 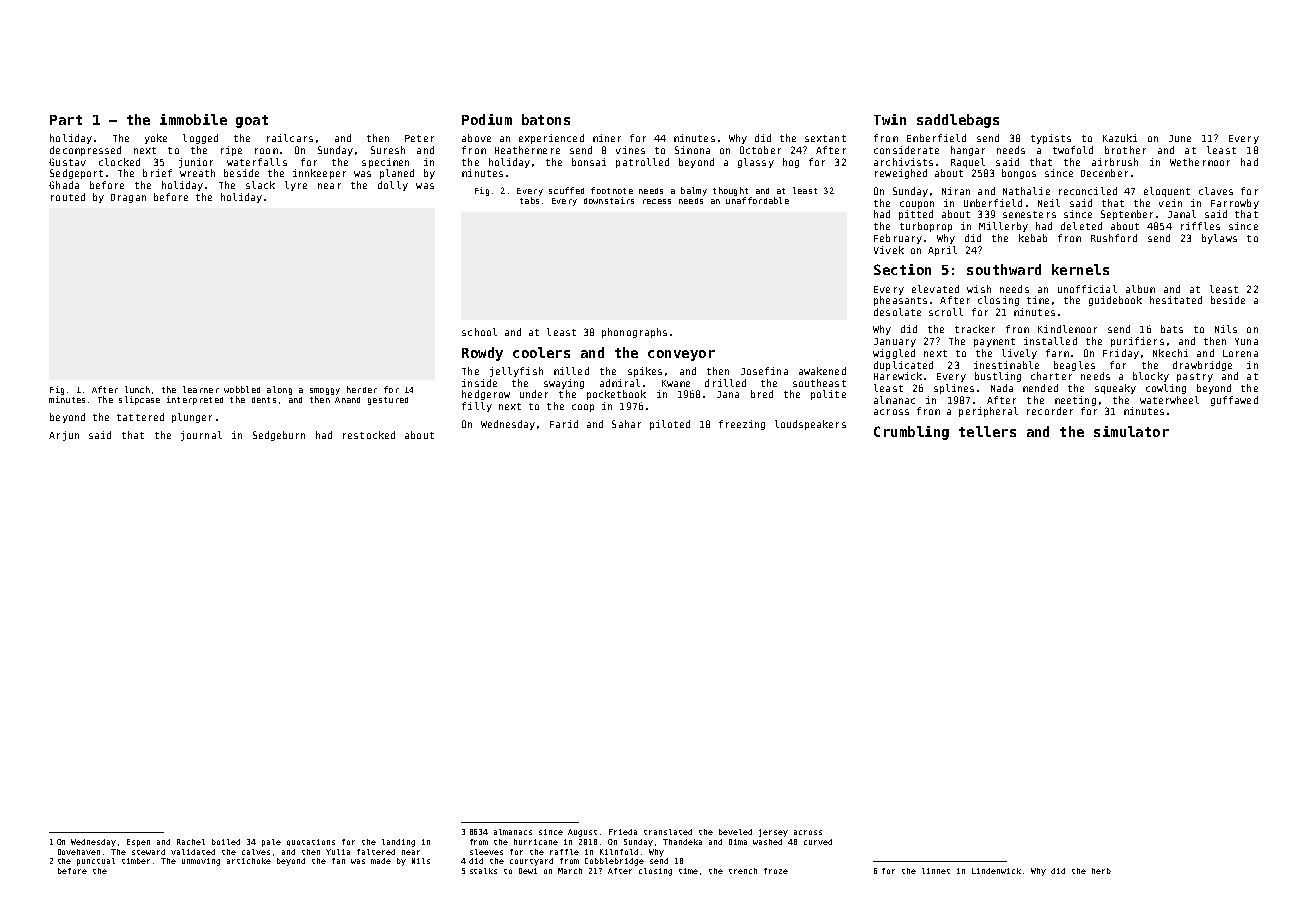 What do you see at coordinates (487, 119) in the screenshot?
I see `Podium` at bounding box center [487, 119].
